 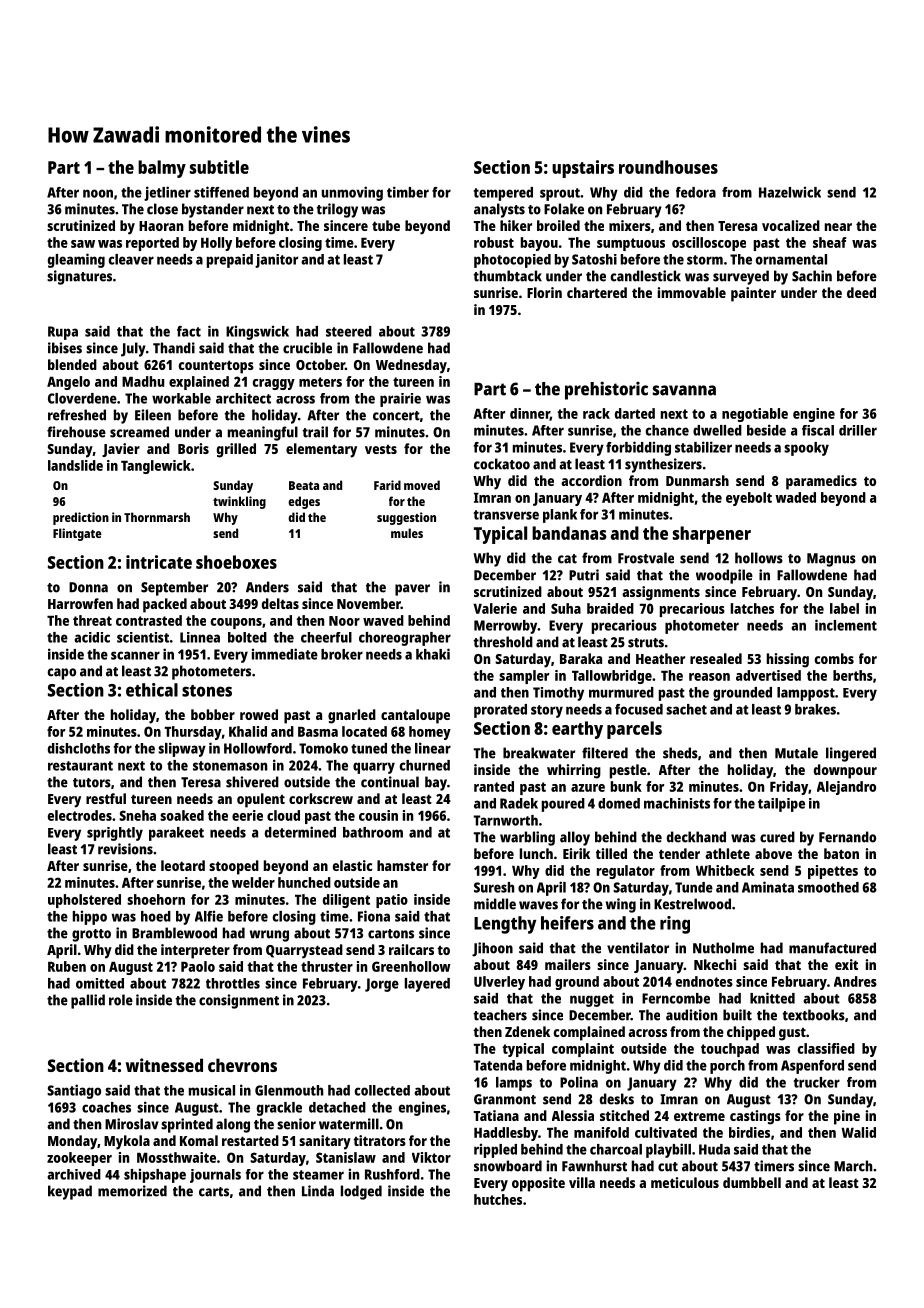 What do you see at coordinates (845, 771) in the image?
I see `downpour` at bounding box center [845, 771].
